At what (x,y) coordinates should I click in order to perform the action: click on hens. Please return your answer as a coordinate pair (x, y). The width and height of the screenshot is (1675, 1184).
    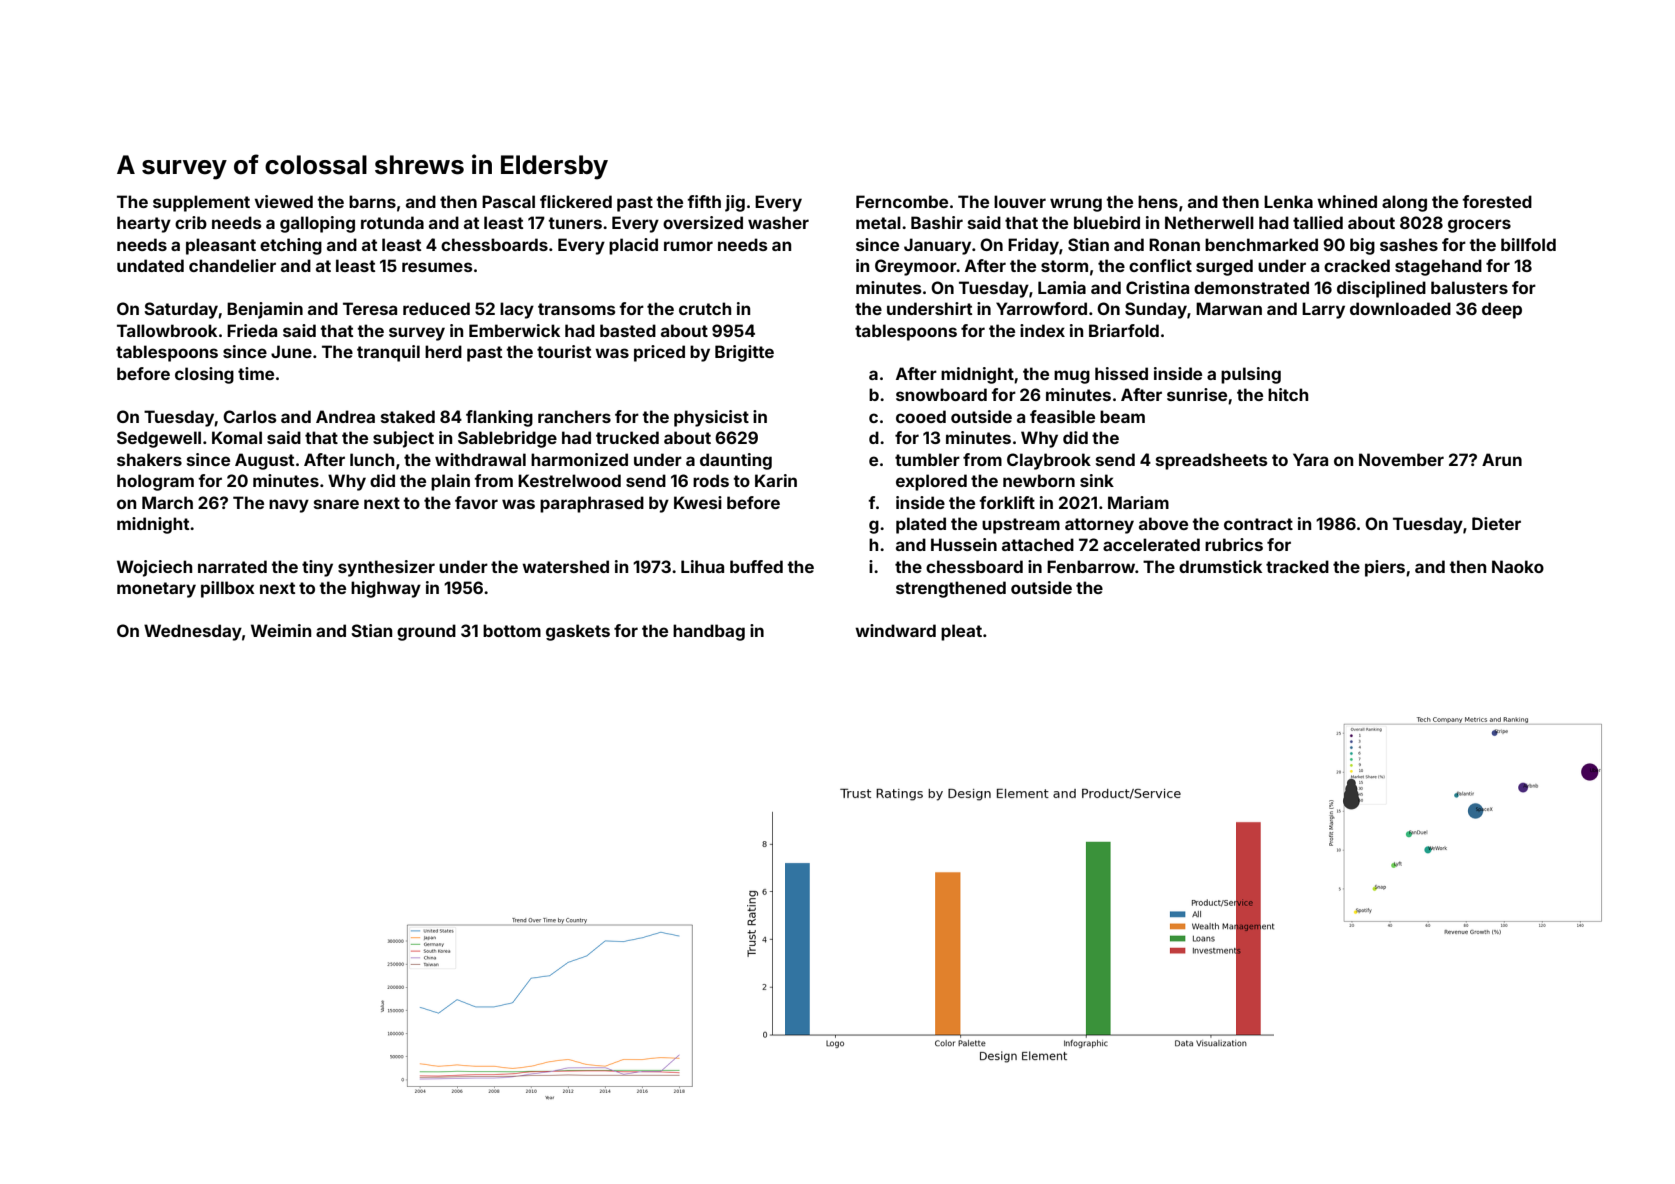
    Looking at the image, I should click on (1158, 201).
